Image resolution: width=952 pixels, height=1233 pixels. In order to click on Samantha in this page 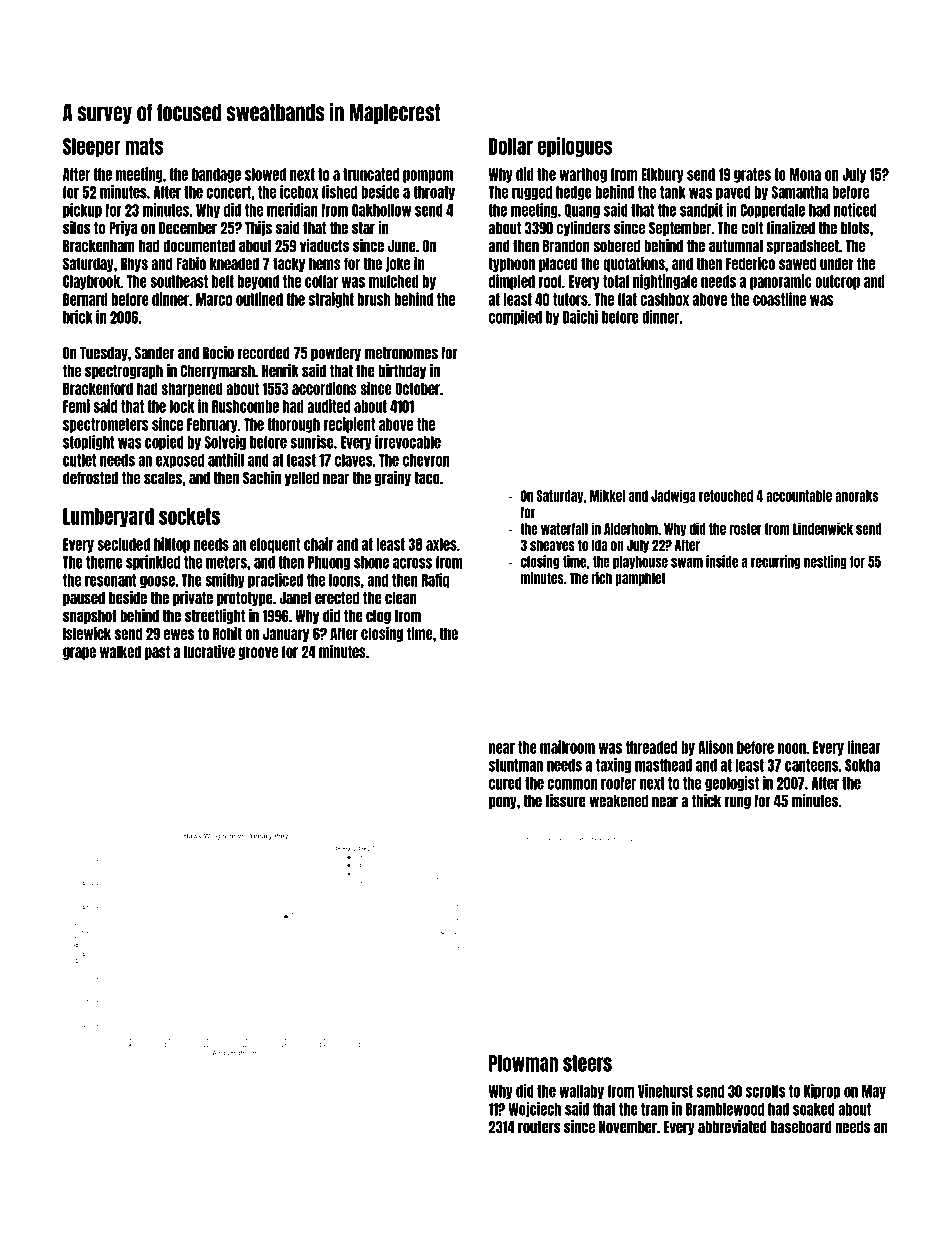, I will do `click(800, 192)`.
